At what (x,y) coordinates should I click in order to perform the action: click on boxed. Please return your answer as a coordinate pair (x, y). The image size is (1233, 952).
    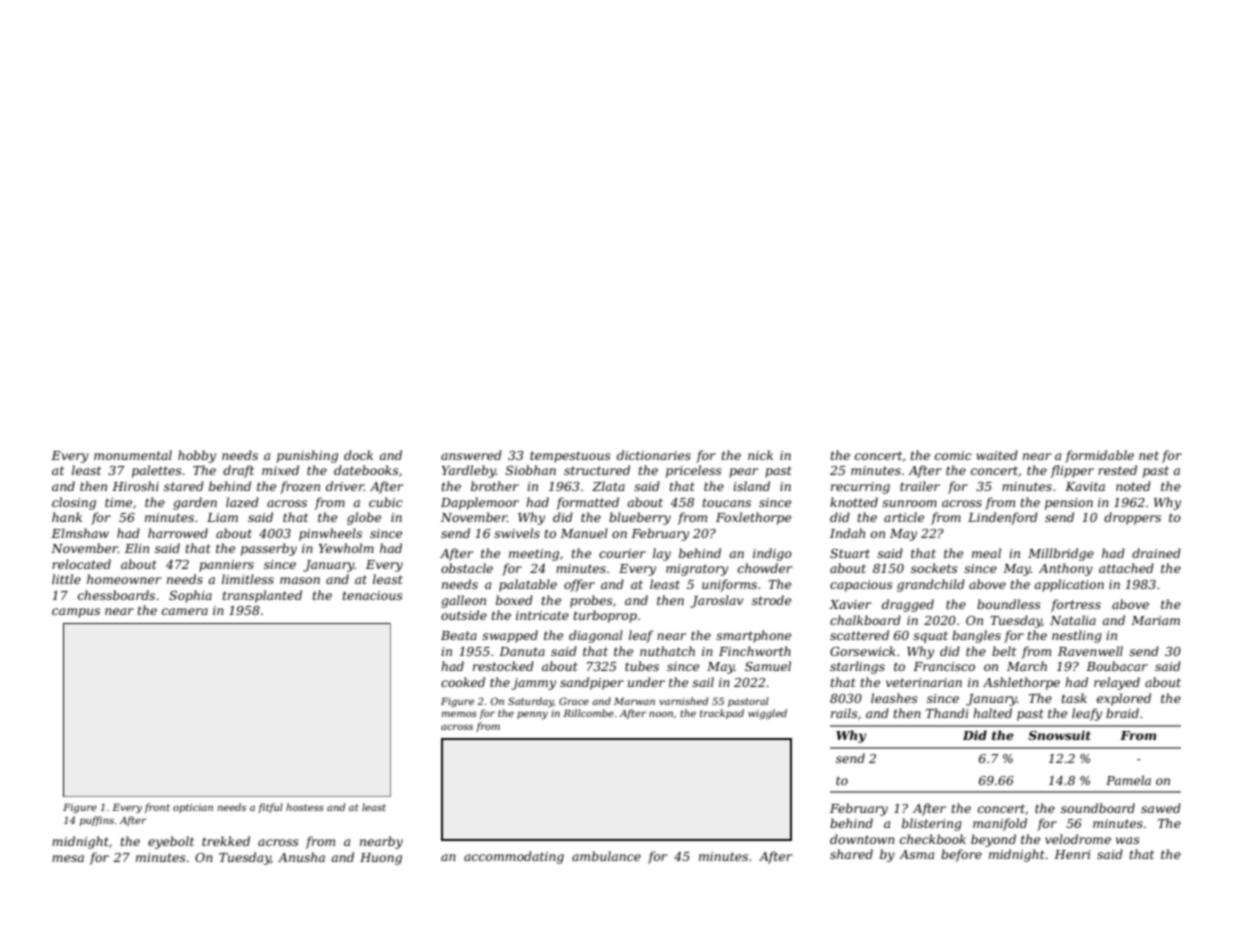
    Looking at the image, I should click on (514, 600).
